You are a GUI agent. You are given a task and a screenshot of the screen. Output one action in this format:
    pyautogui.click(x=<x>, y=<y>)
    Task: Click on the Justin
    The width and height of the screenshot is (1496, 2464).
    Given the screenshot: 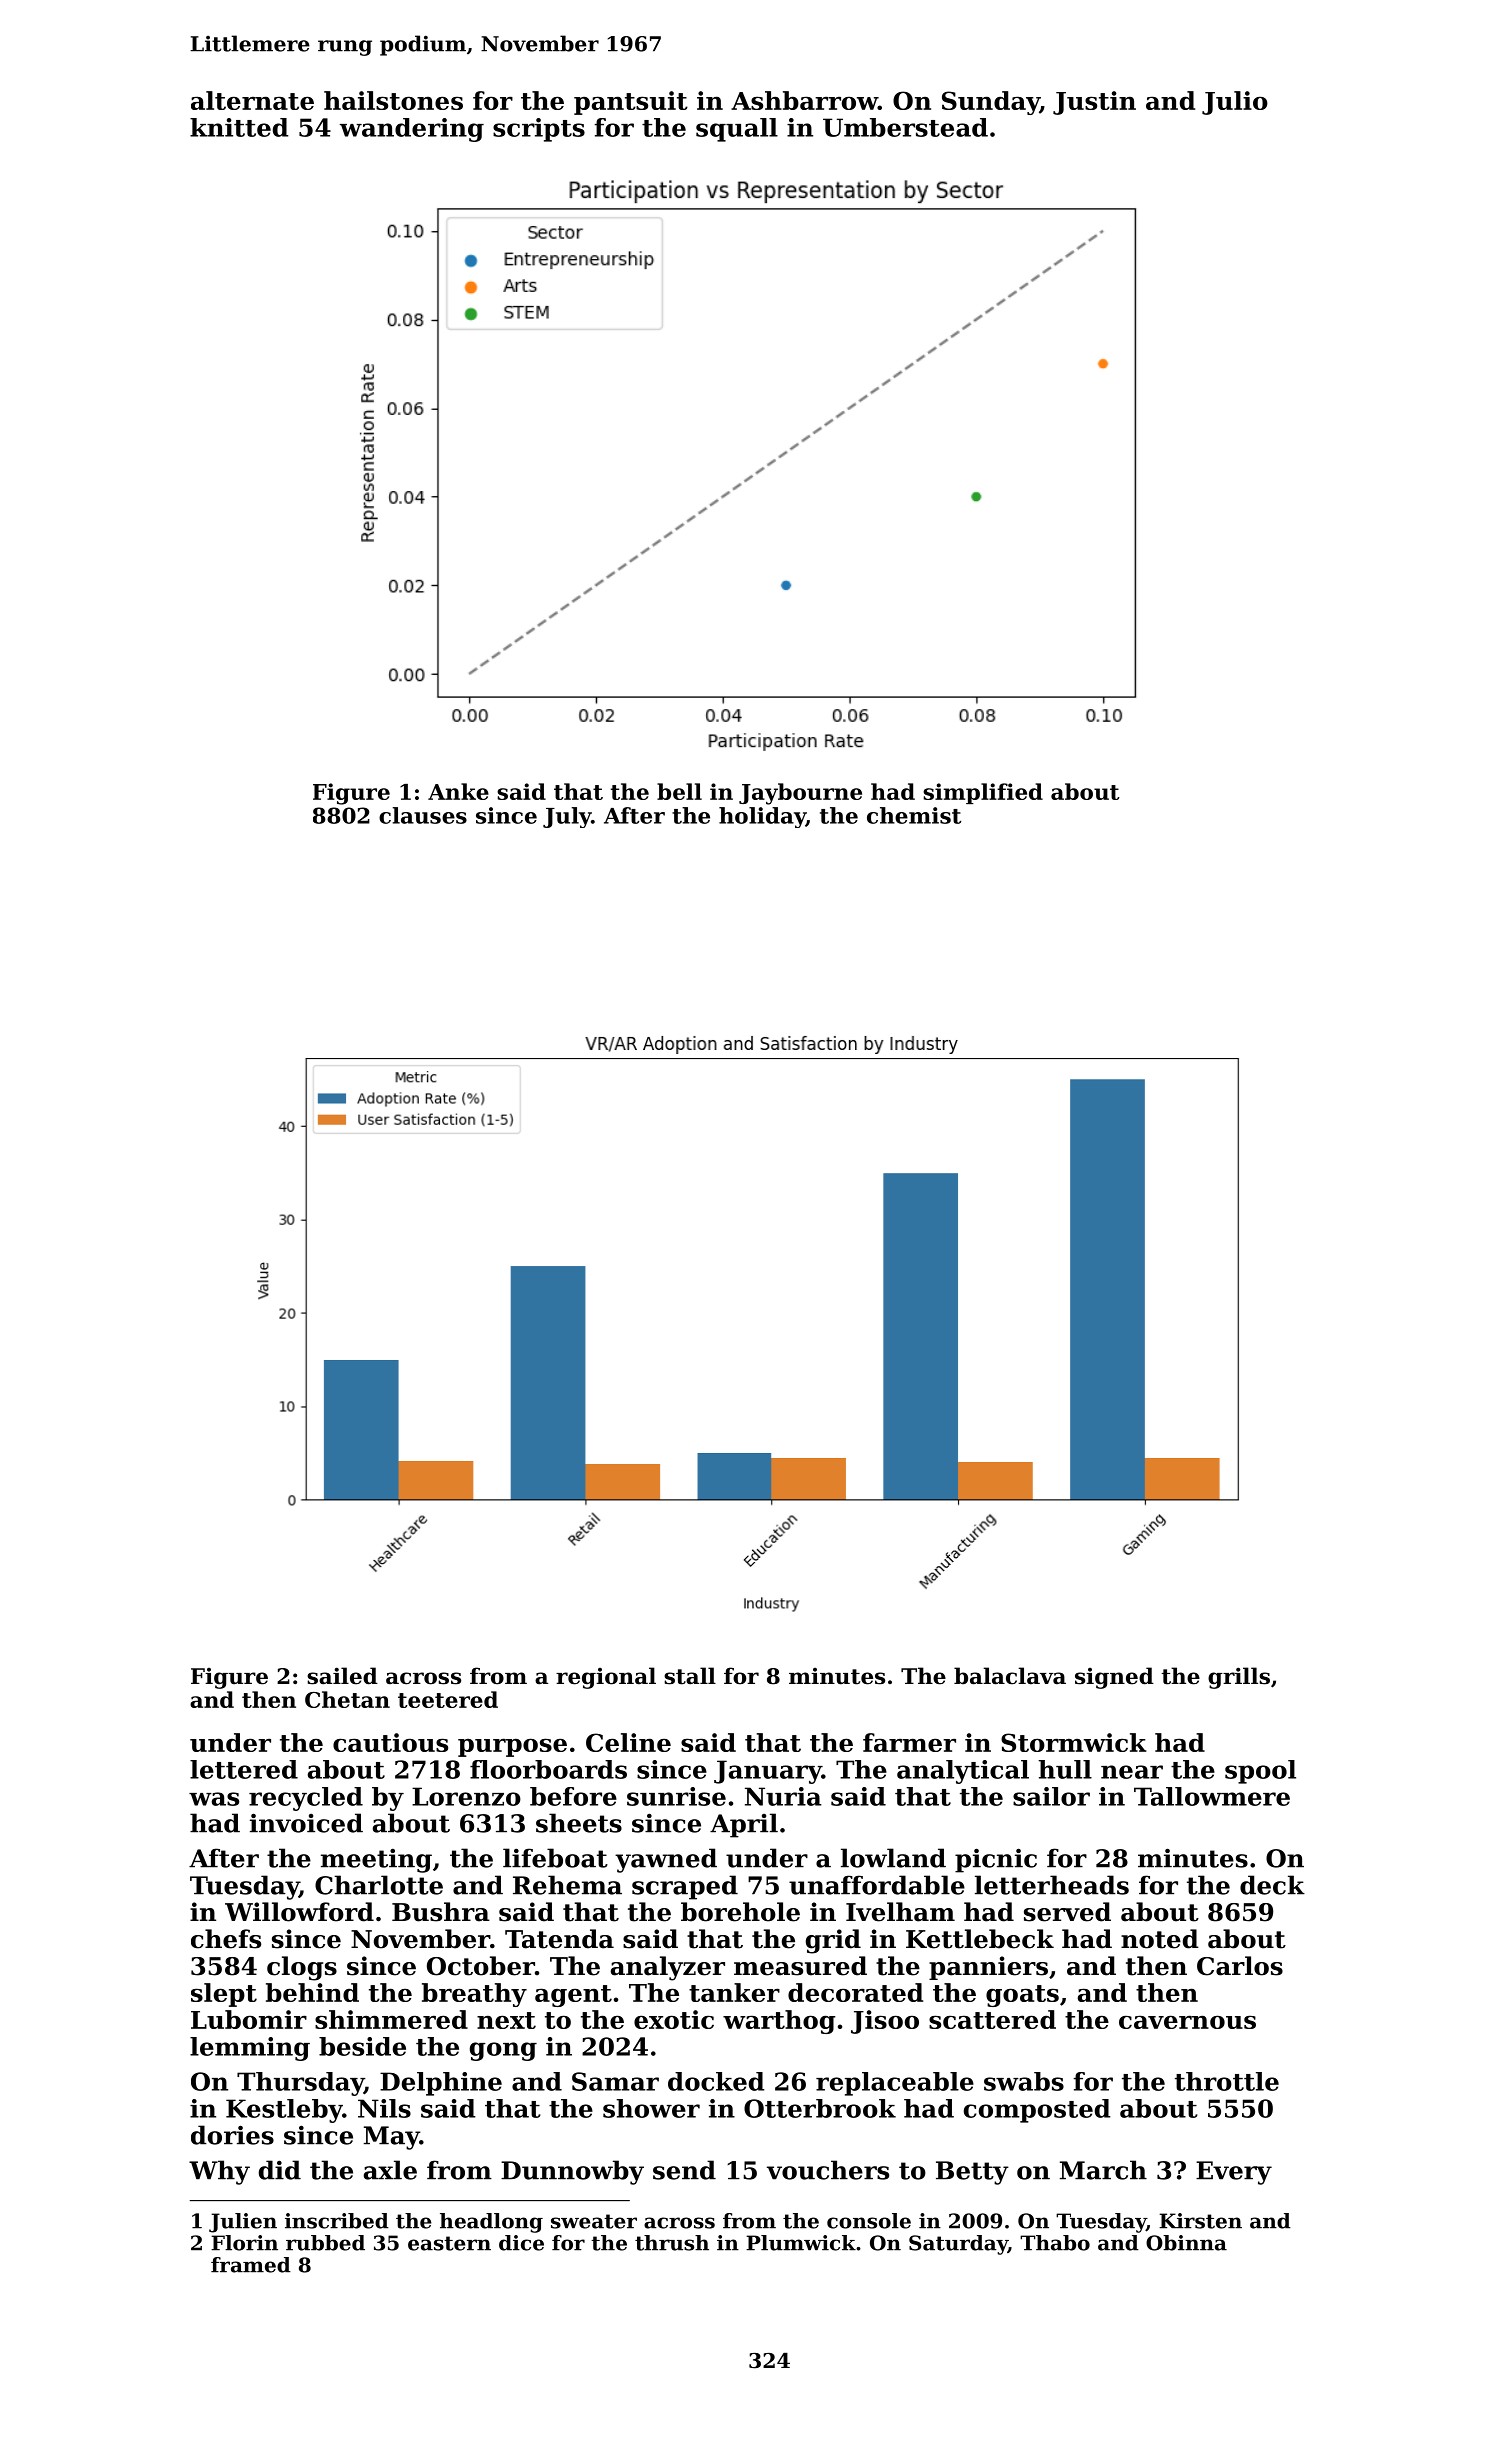 What is the action you would take?
    pyautogui.click(x=1094, y=103)
